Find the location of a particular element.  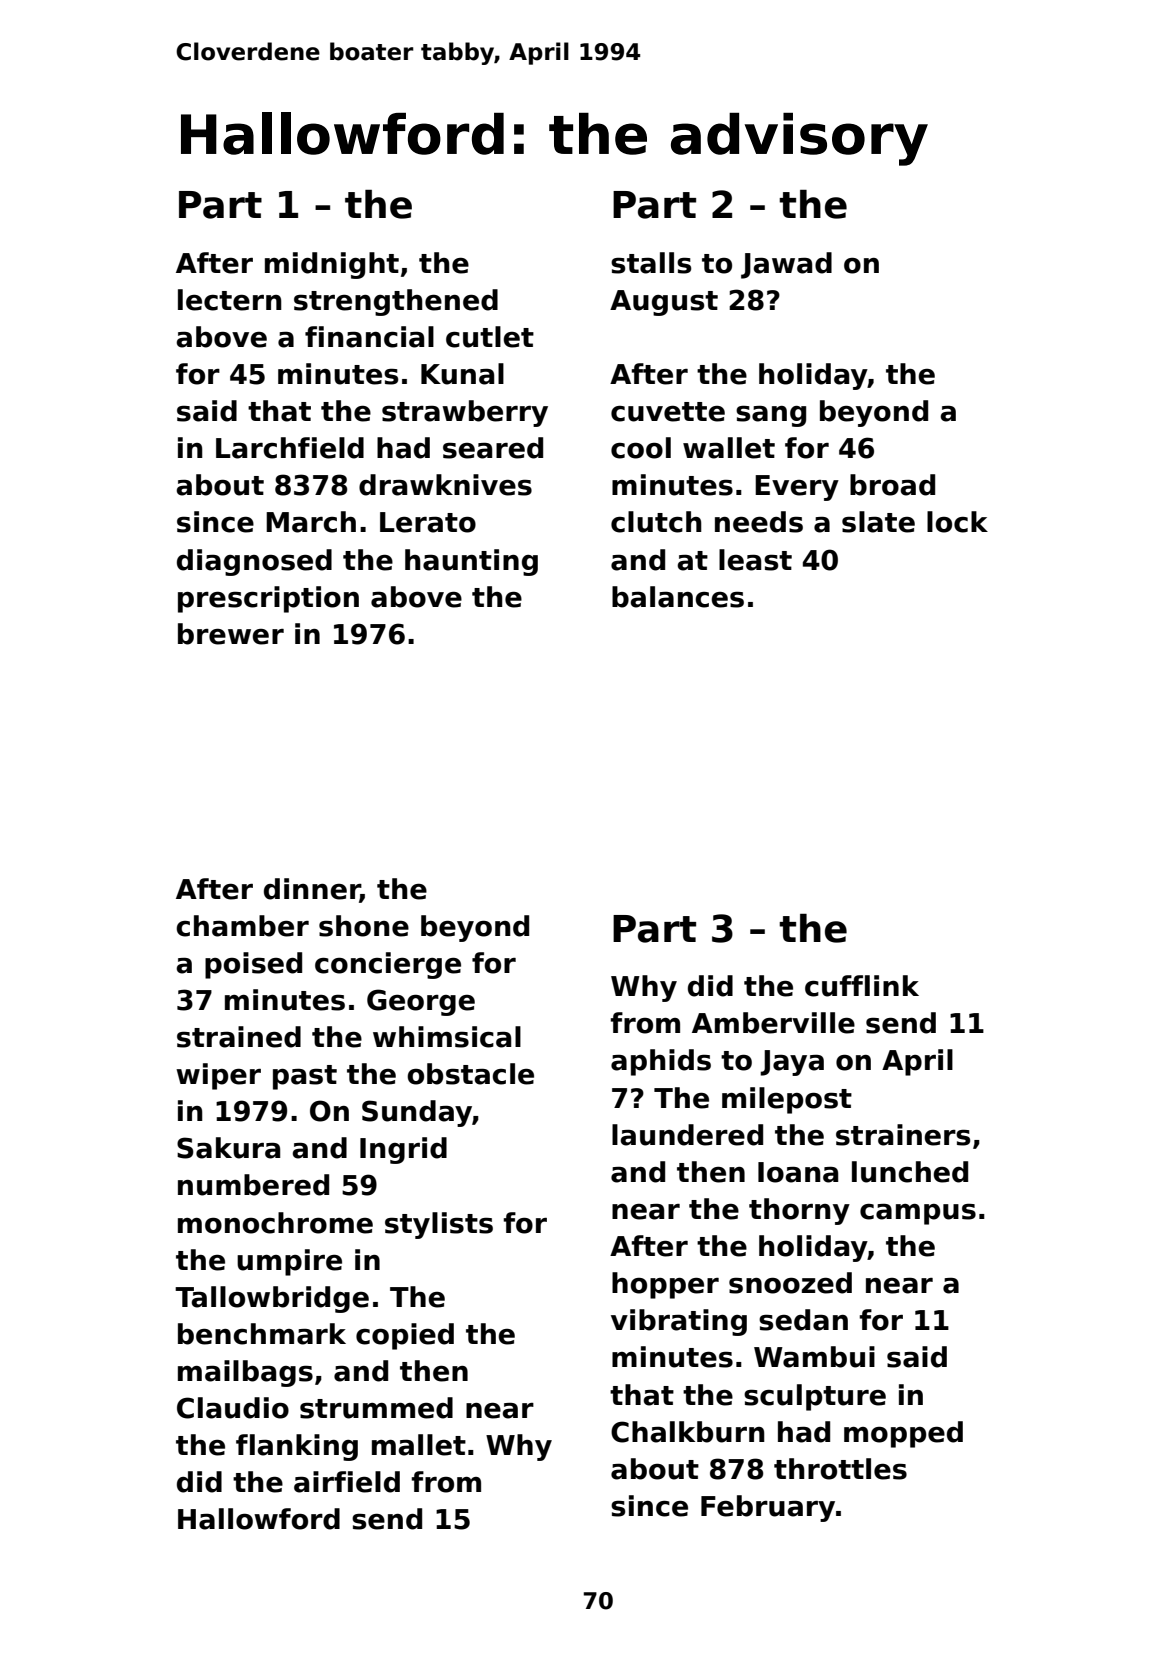

slate is located at coordinates (878, 522).
